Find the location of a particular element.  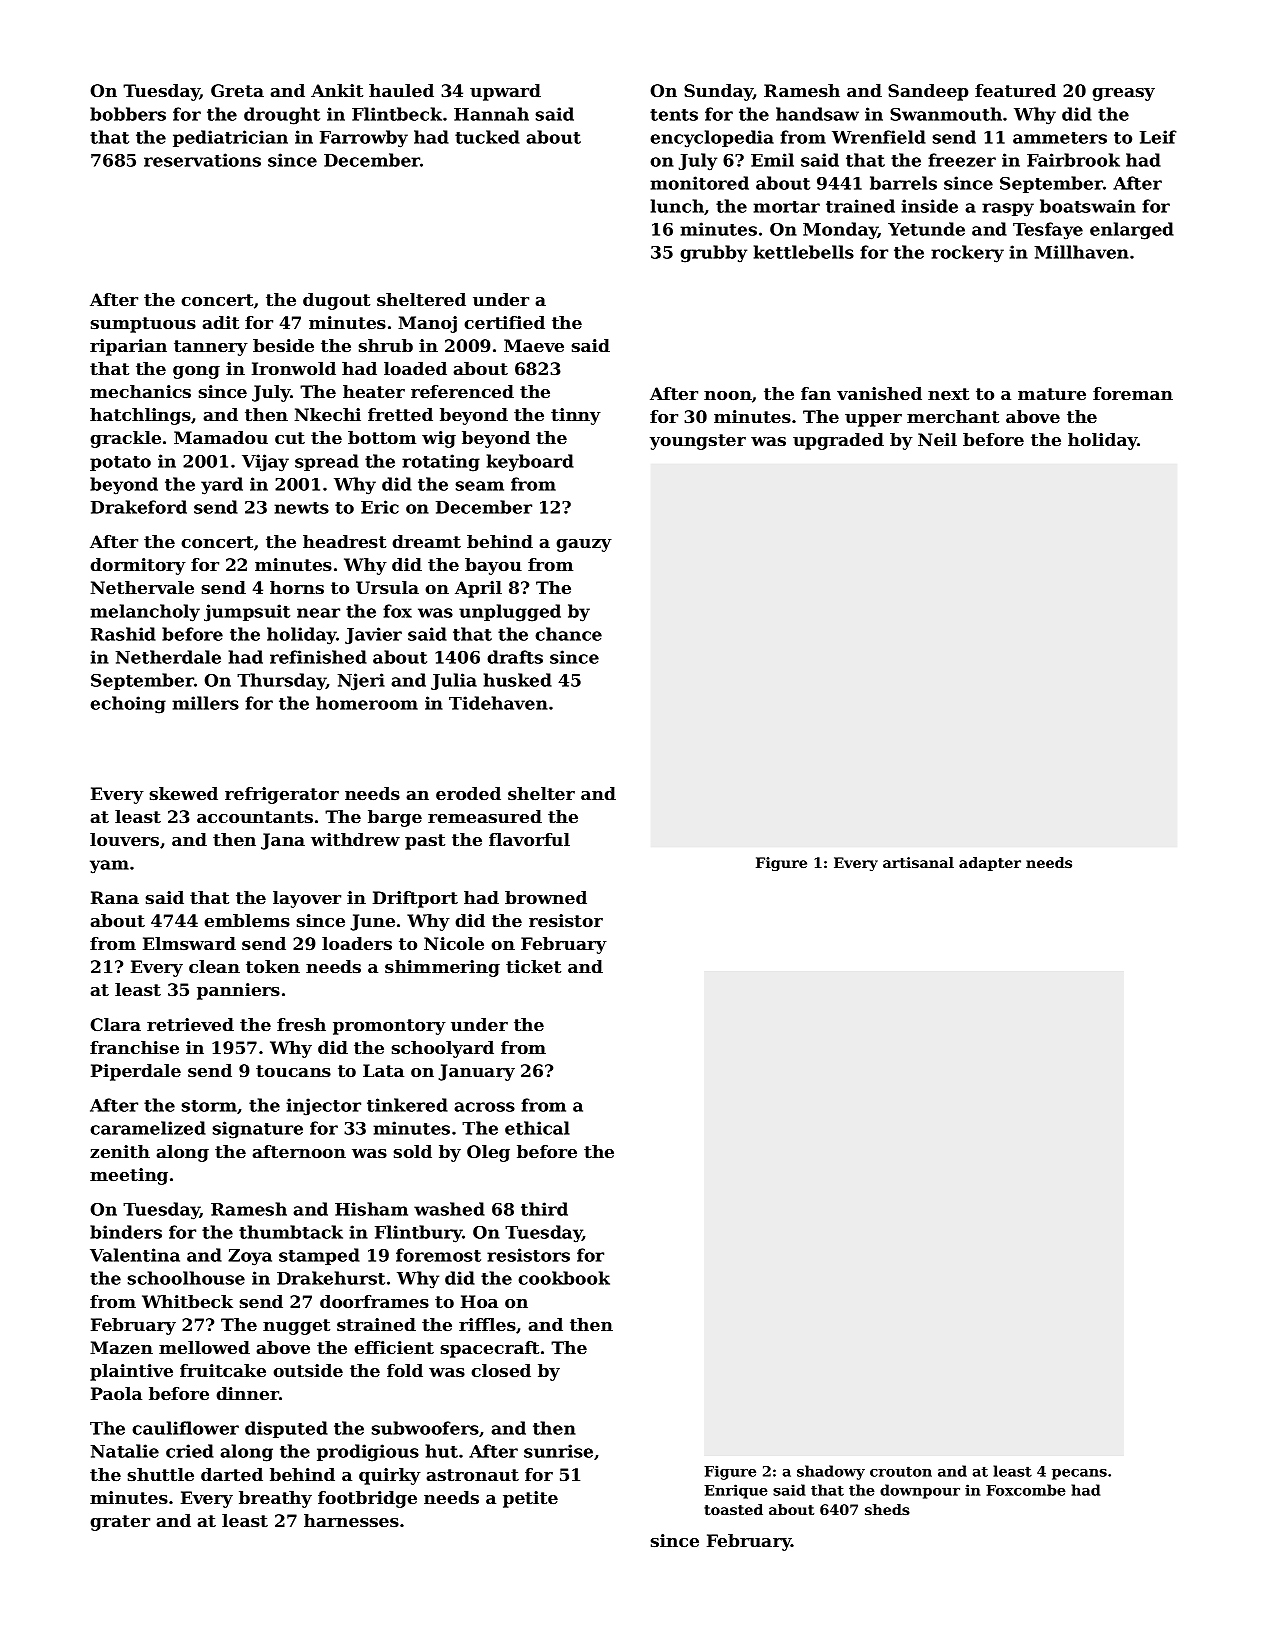

disputed is located at coordinates (286, 1429).
